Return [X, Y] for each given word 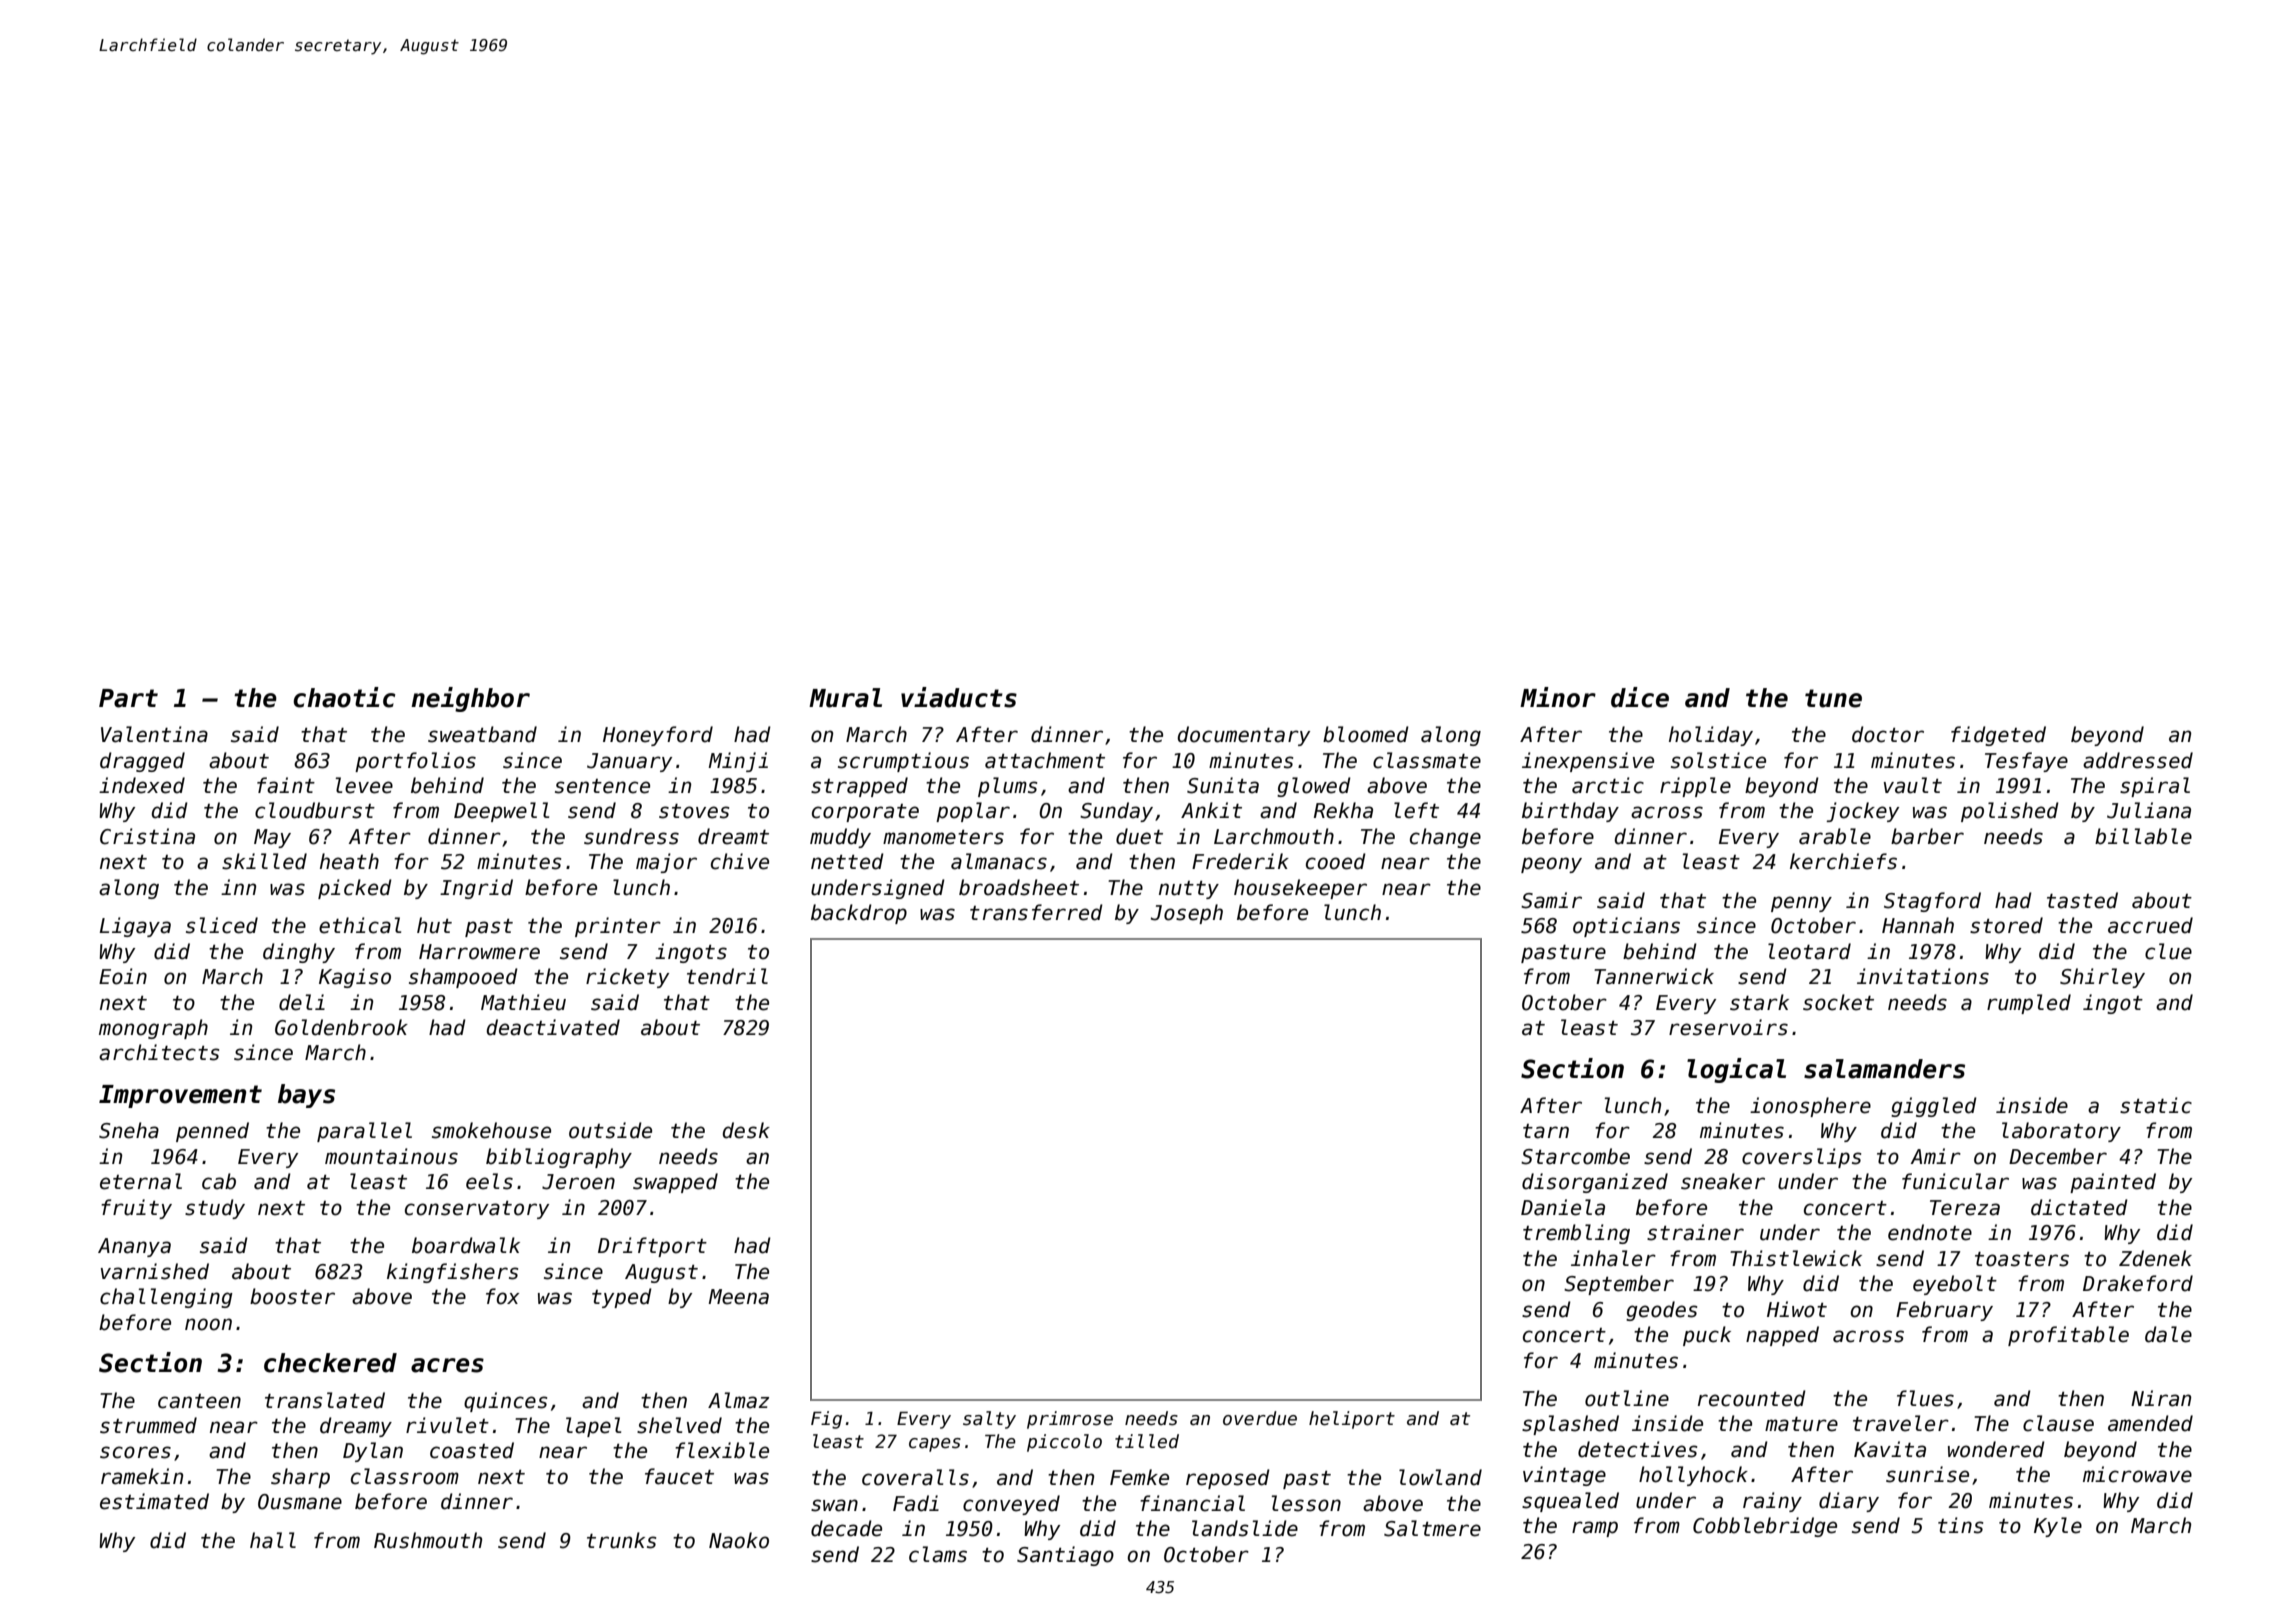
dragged [142, 762]
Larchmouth [1274, 836]
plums [1008, 787]
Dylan [373, 1452]
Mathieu [523, 1002]
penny [1801, 904]
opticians [1626, 927]
